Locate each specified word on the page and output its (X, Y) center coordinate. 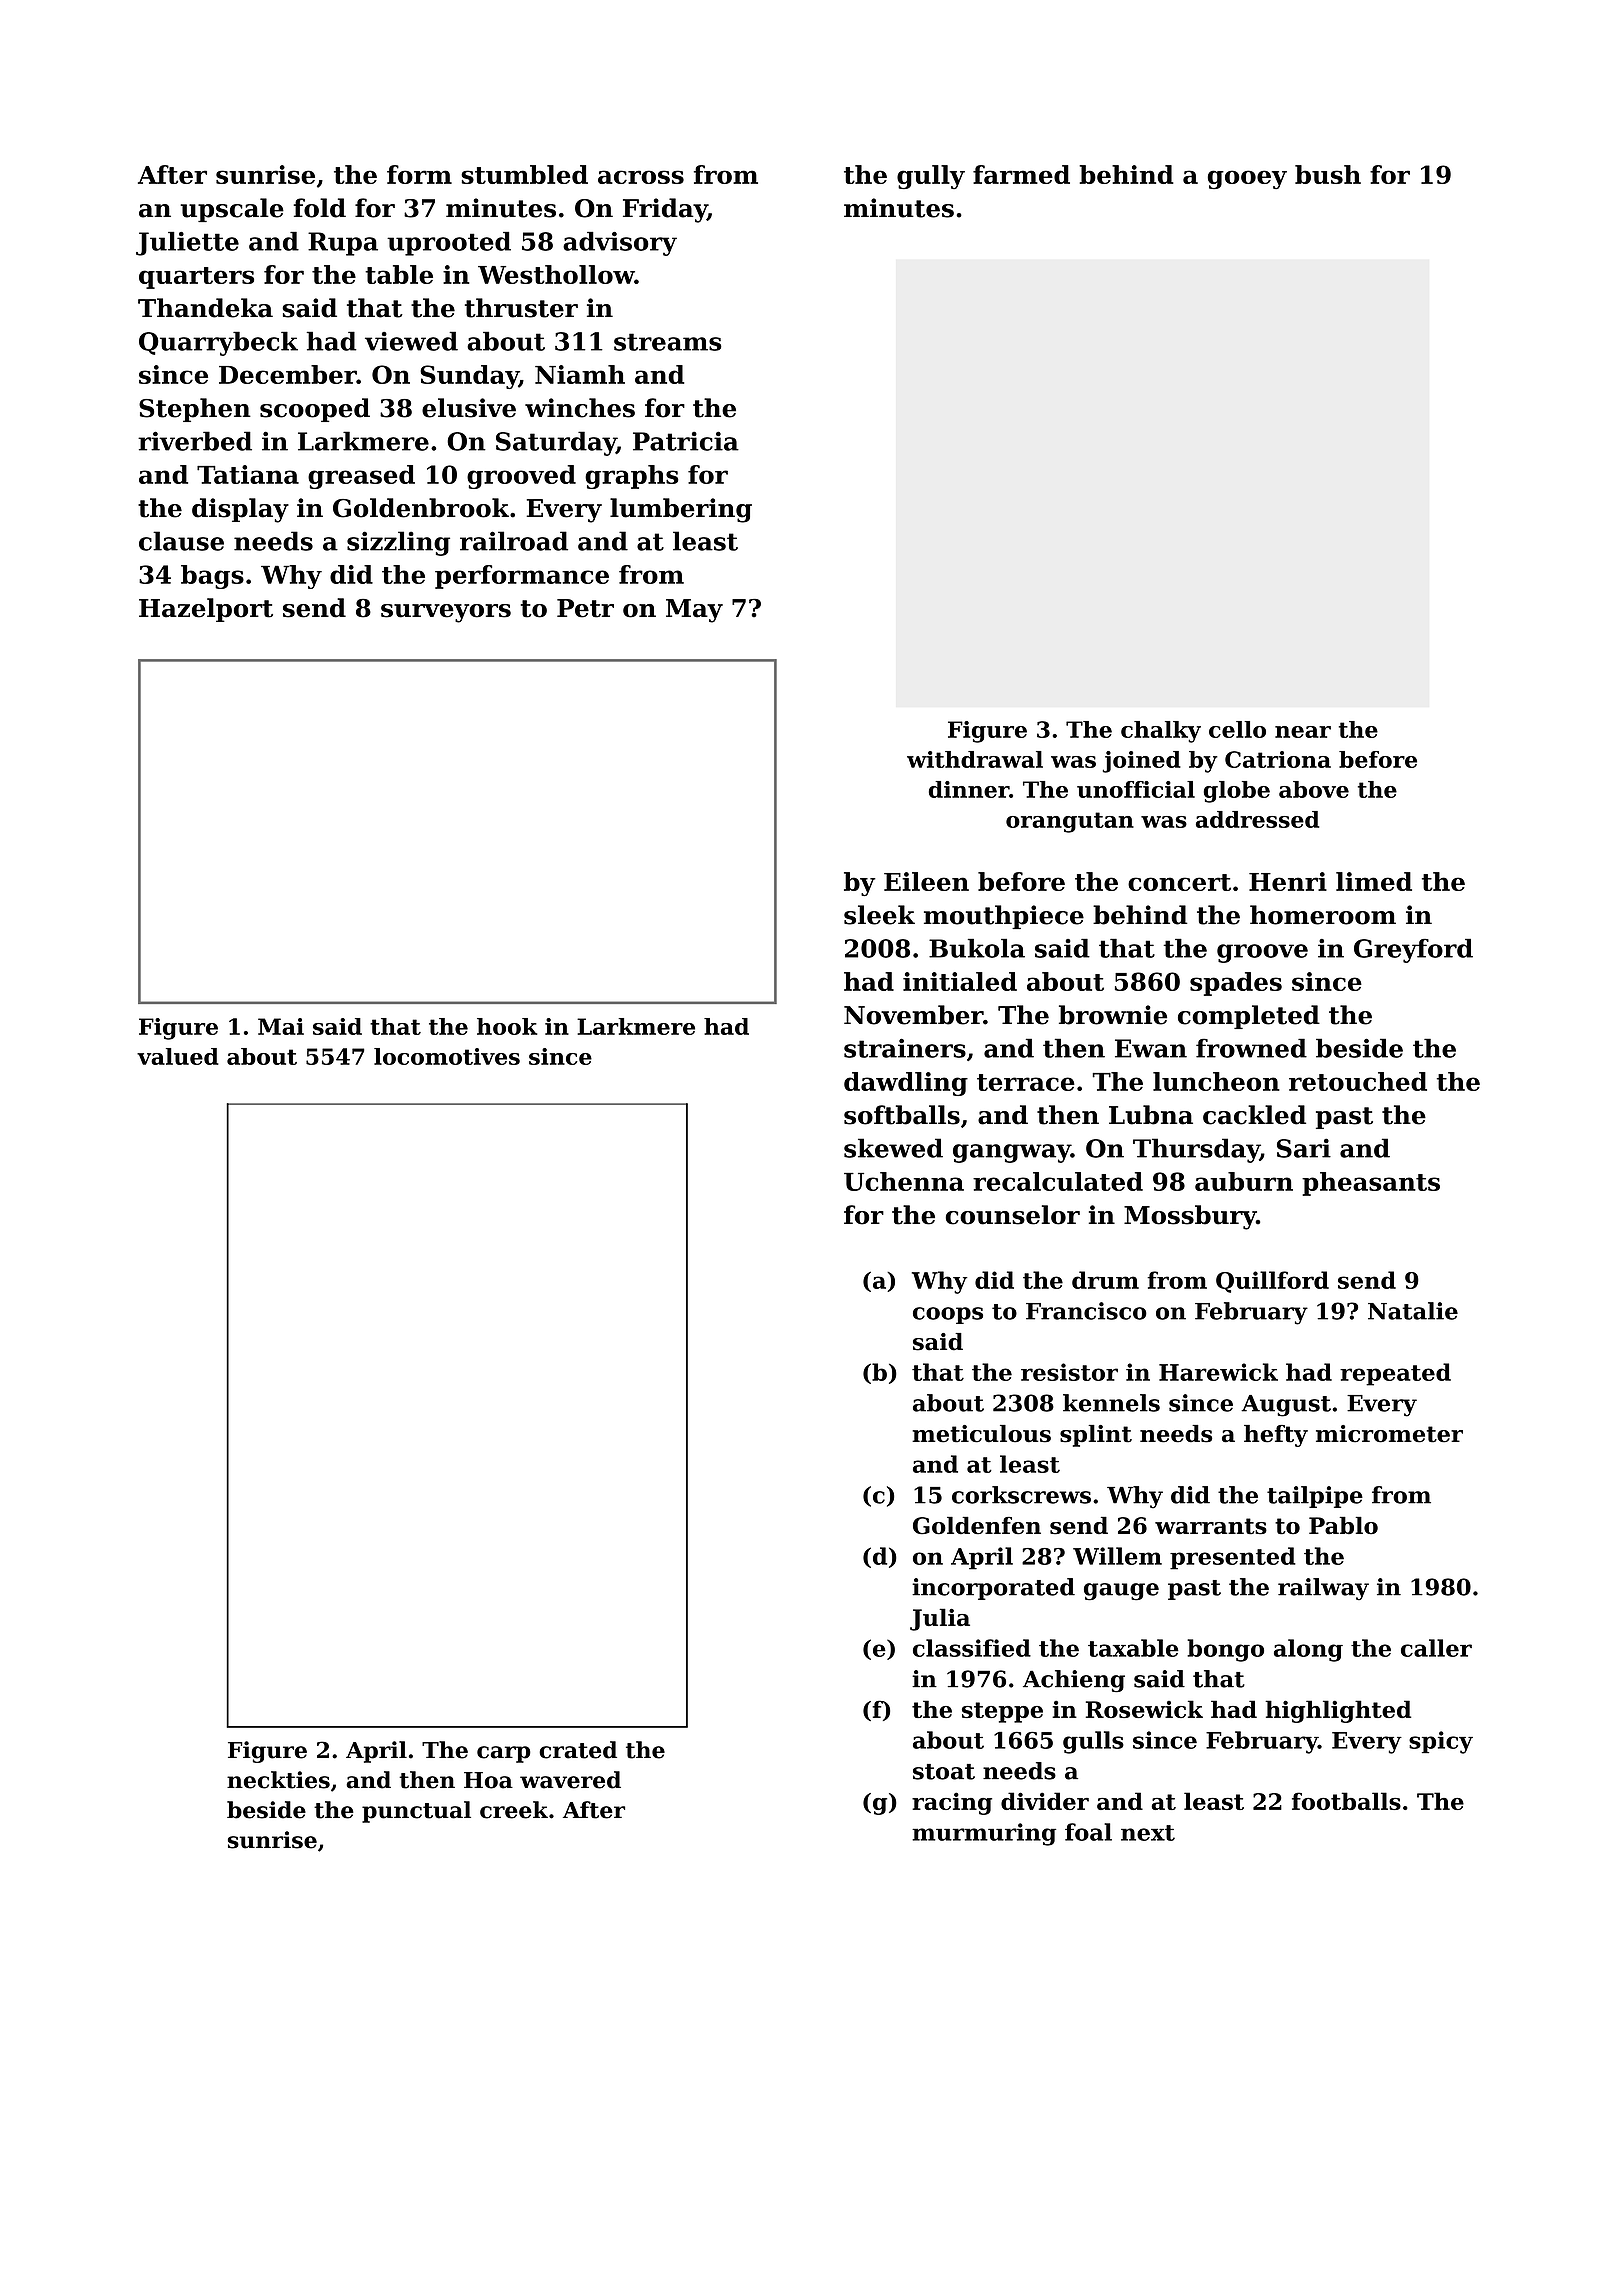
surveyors (446, 613)
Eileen (926, 881)
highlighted (1338, 1711)
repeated (1395, 1374)
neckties (278, 1780)
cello (1237, 729)
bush (1328, 174)
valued (178, 1056)
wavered (570, 1780)
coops (948, 1315)
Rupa (343, 244)
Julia (940, 1619)
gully (931, 177)
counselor (1013, 1215)
